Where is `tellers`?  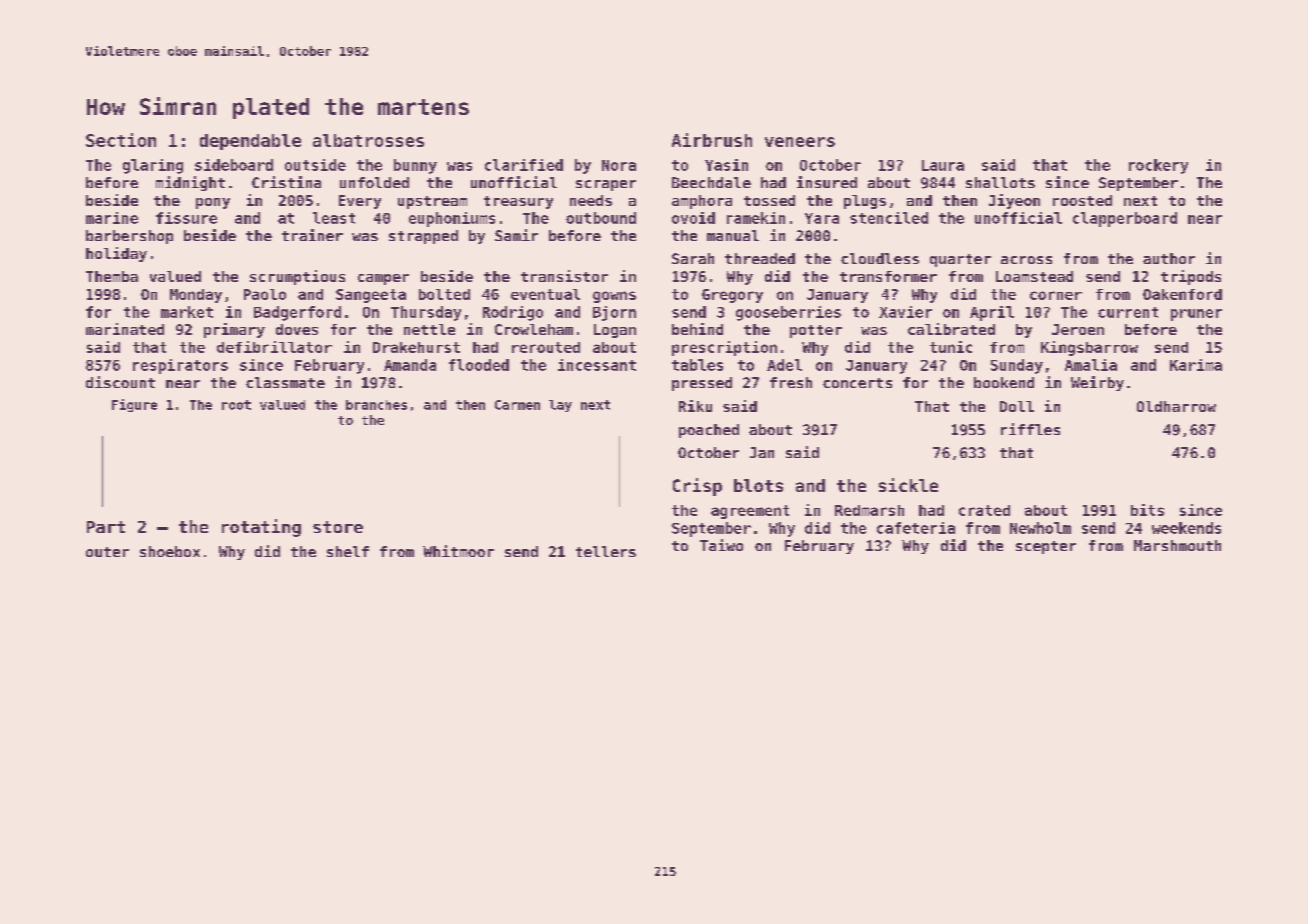 tellers is located at coordinates (606, 551).
